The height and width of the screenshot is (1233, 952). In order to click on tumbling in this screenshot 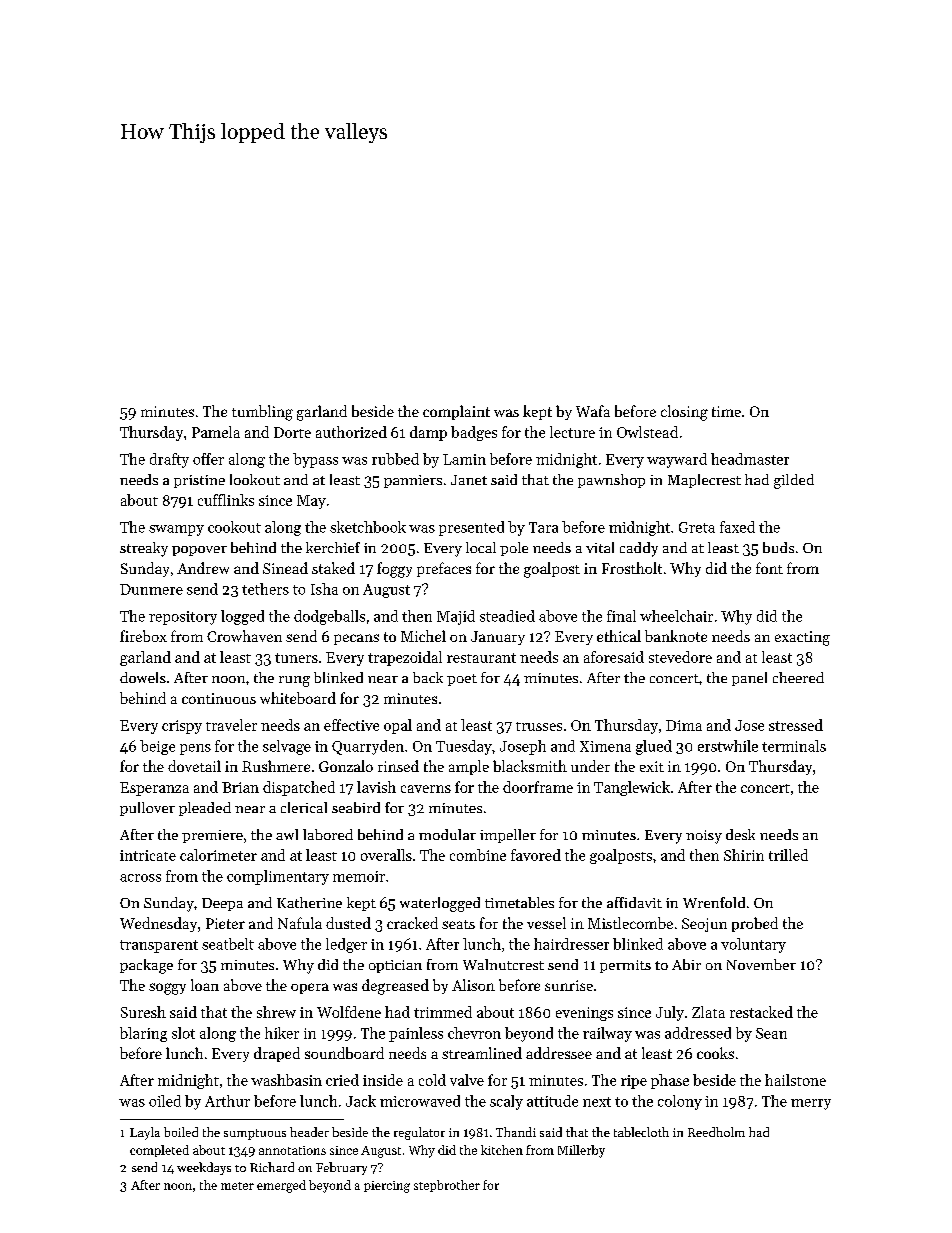, I will do `click(262, 413)`.
